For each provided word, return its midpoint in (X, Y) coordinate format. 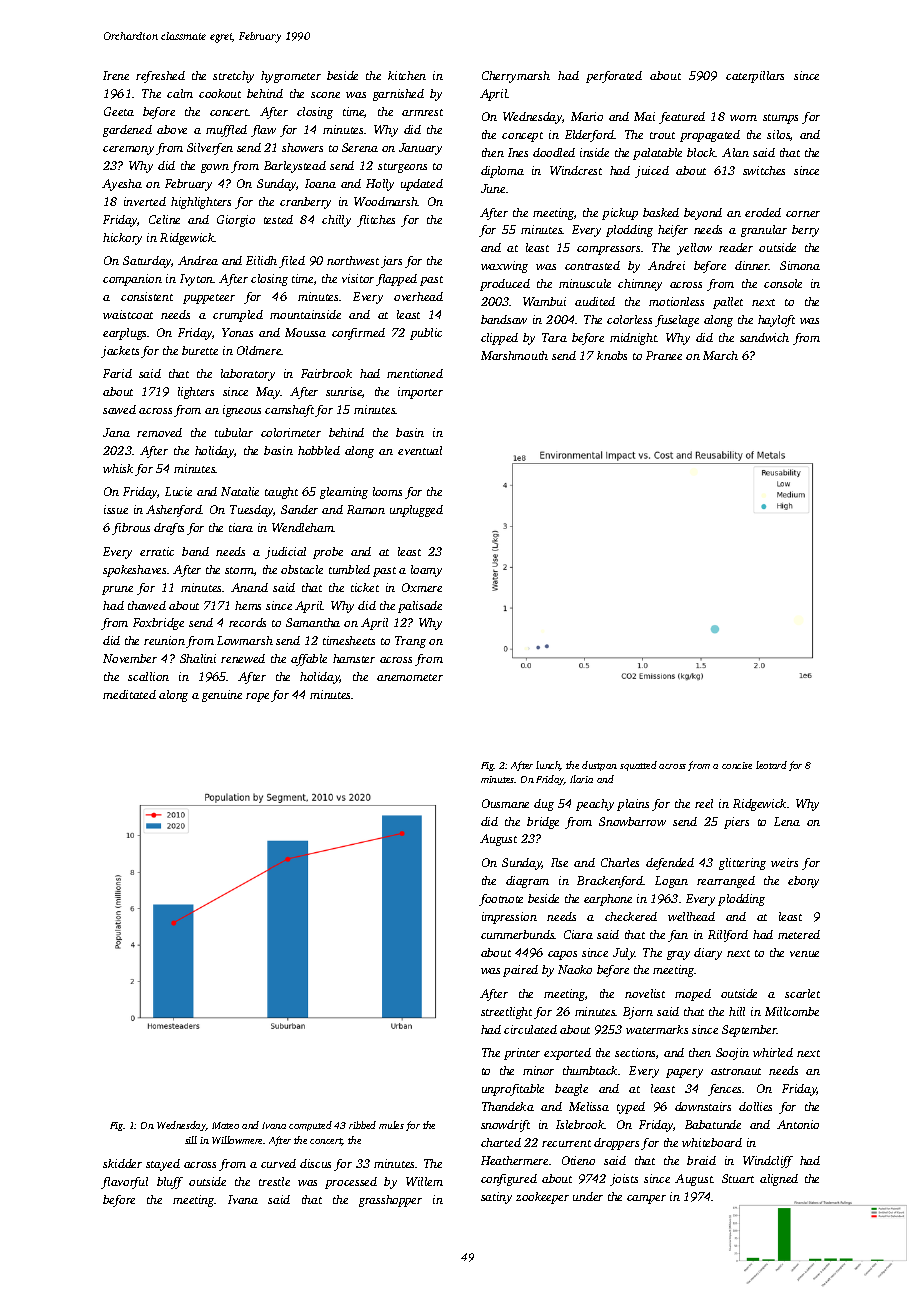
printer (522, 1054)
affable (309, 660)
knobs (612, 355)
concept (522, 137)
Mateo (225, 1125)
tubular (234, 432)
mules (391, 1125)
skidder (122, 1163)
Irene (116, 75)
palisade (420, 607)
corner (803, 214)
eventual (420, 450)
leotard (771, 765)
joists (624, 1180)
